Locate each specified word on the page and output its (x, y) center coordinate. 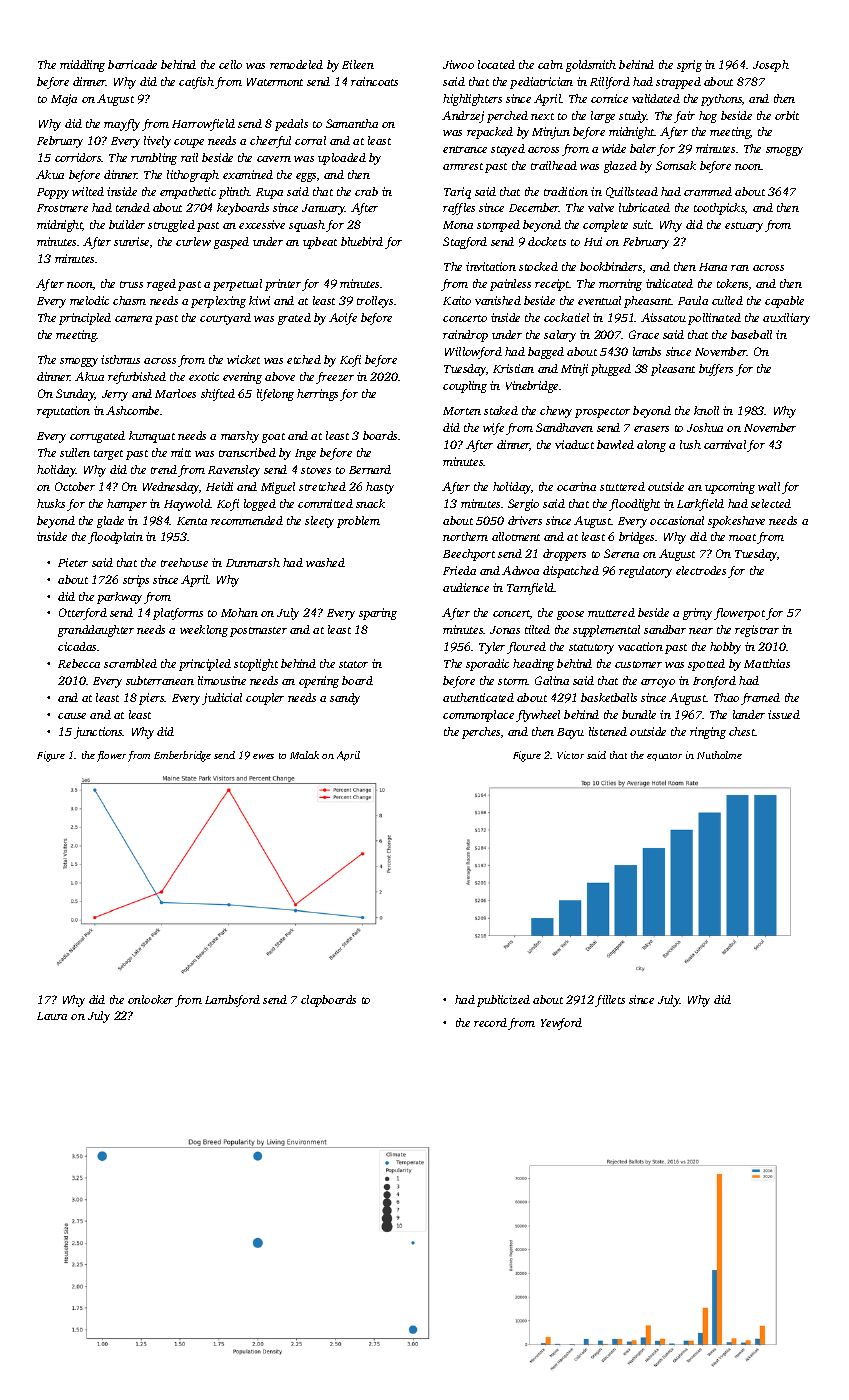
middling (82, 66)
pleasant (673, 370)
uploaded (342, 159)
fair (684, 117)
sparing (378, 614)
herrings (317, 395)
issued (784, 714)
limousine (222, 680)
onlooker (150, 999)
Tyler (492, 648)
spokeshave (736, 522)
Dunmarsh (253, 562)
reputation (63, 412)
